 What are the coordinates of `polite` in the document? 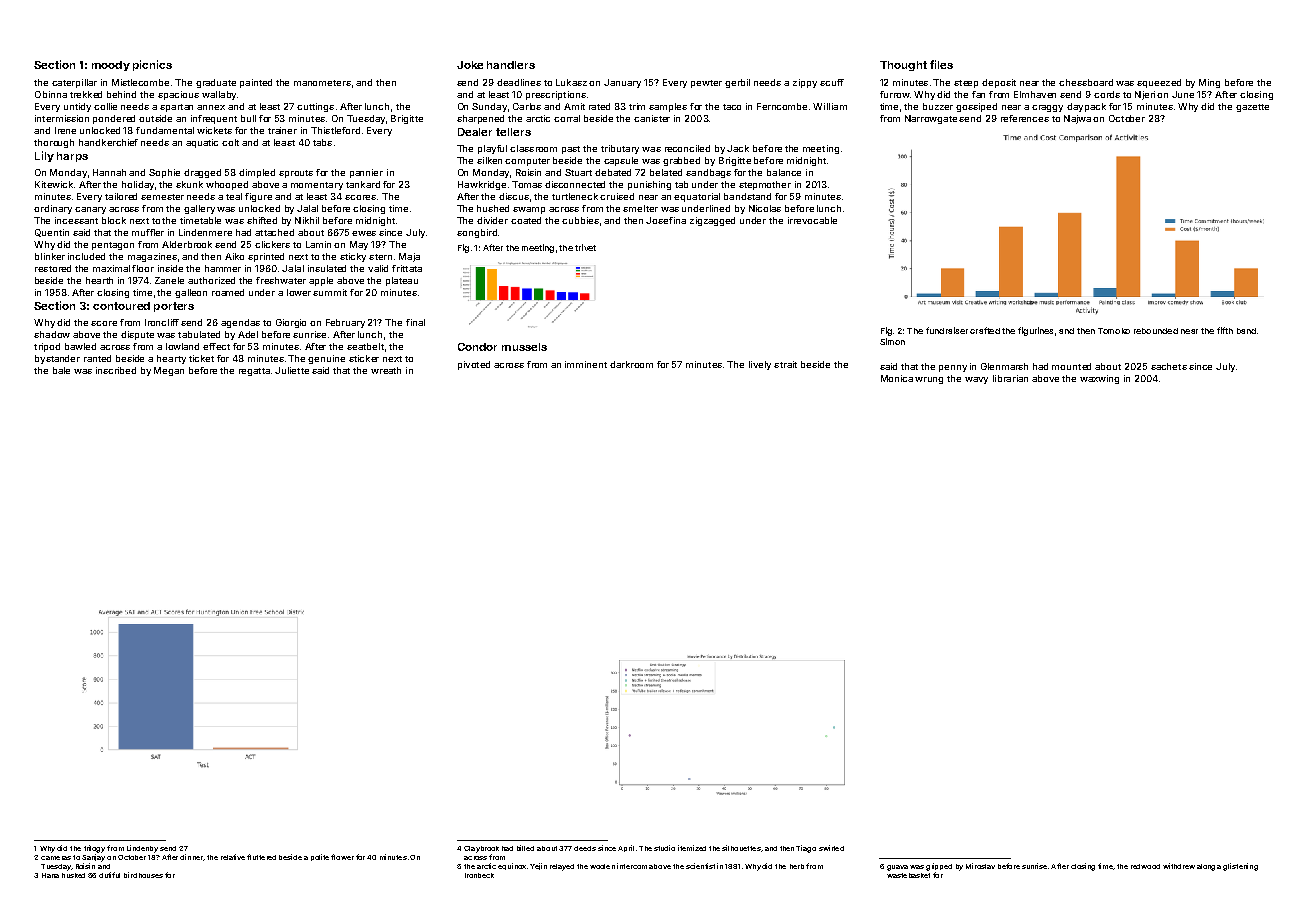 It's located at (320, 857).
